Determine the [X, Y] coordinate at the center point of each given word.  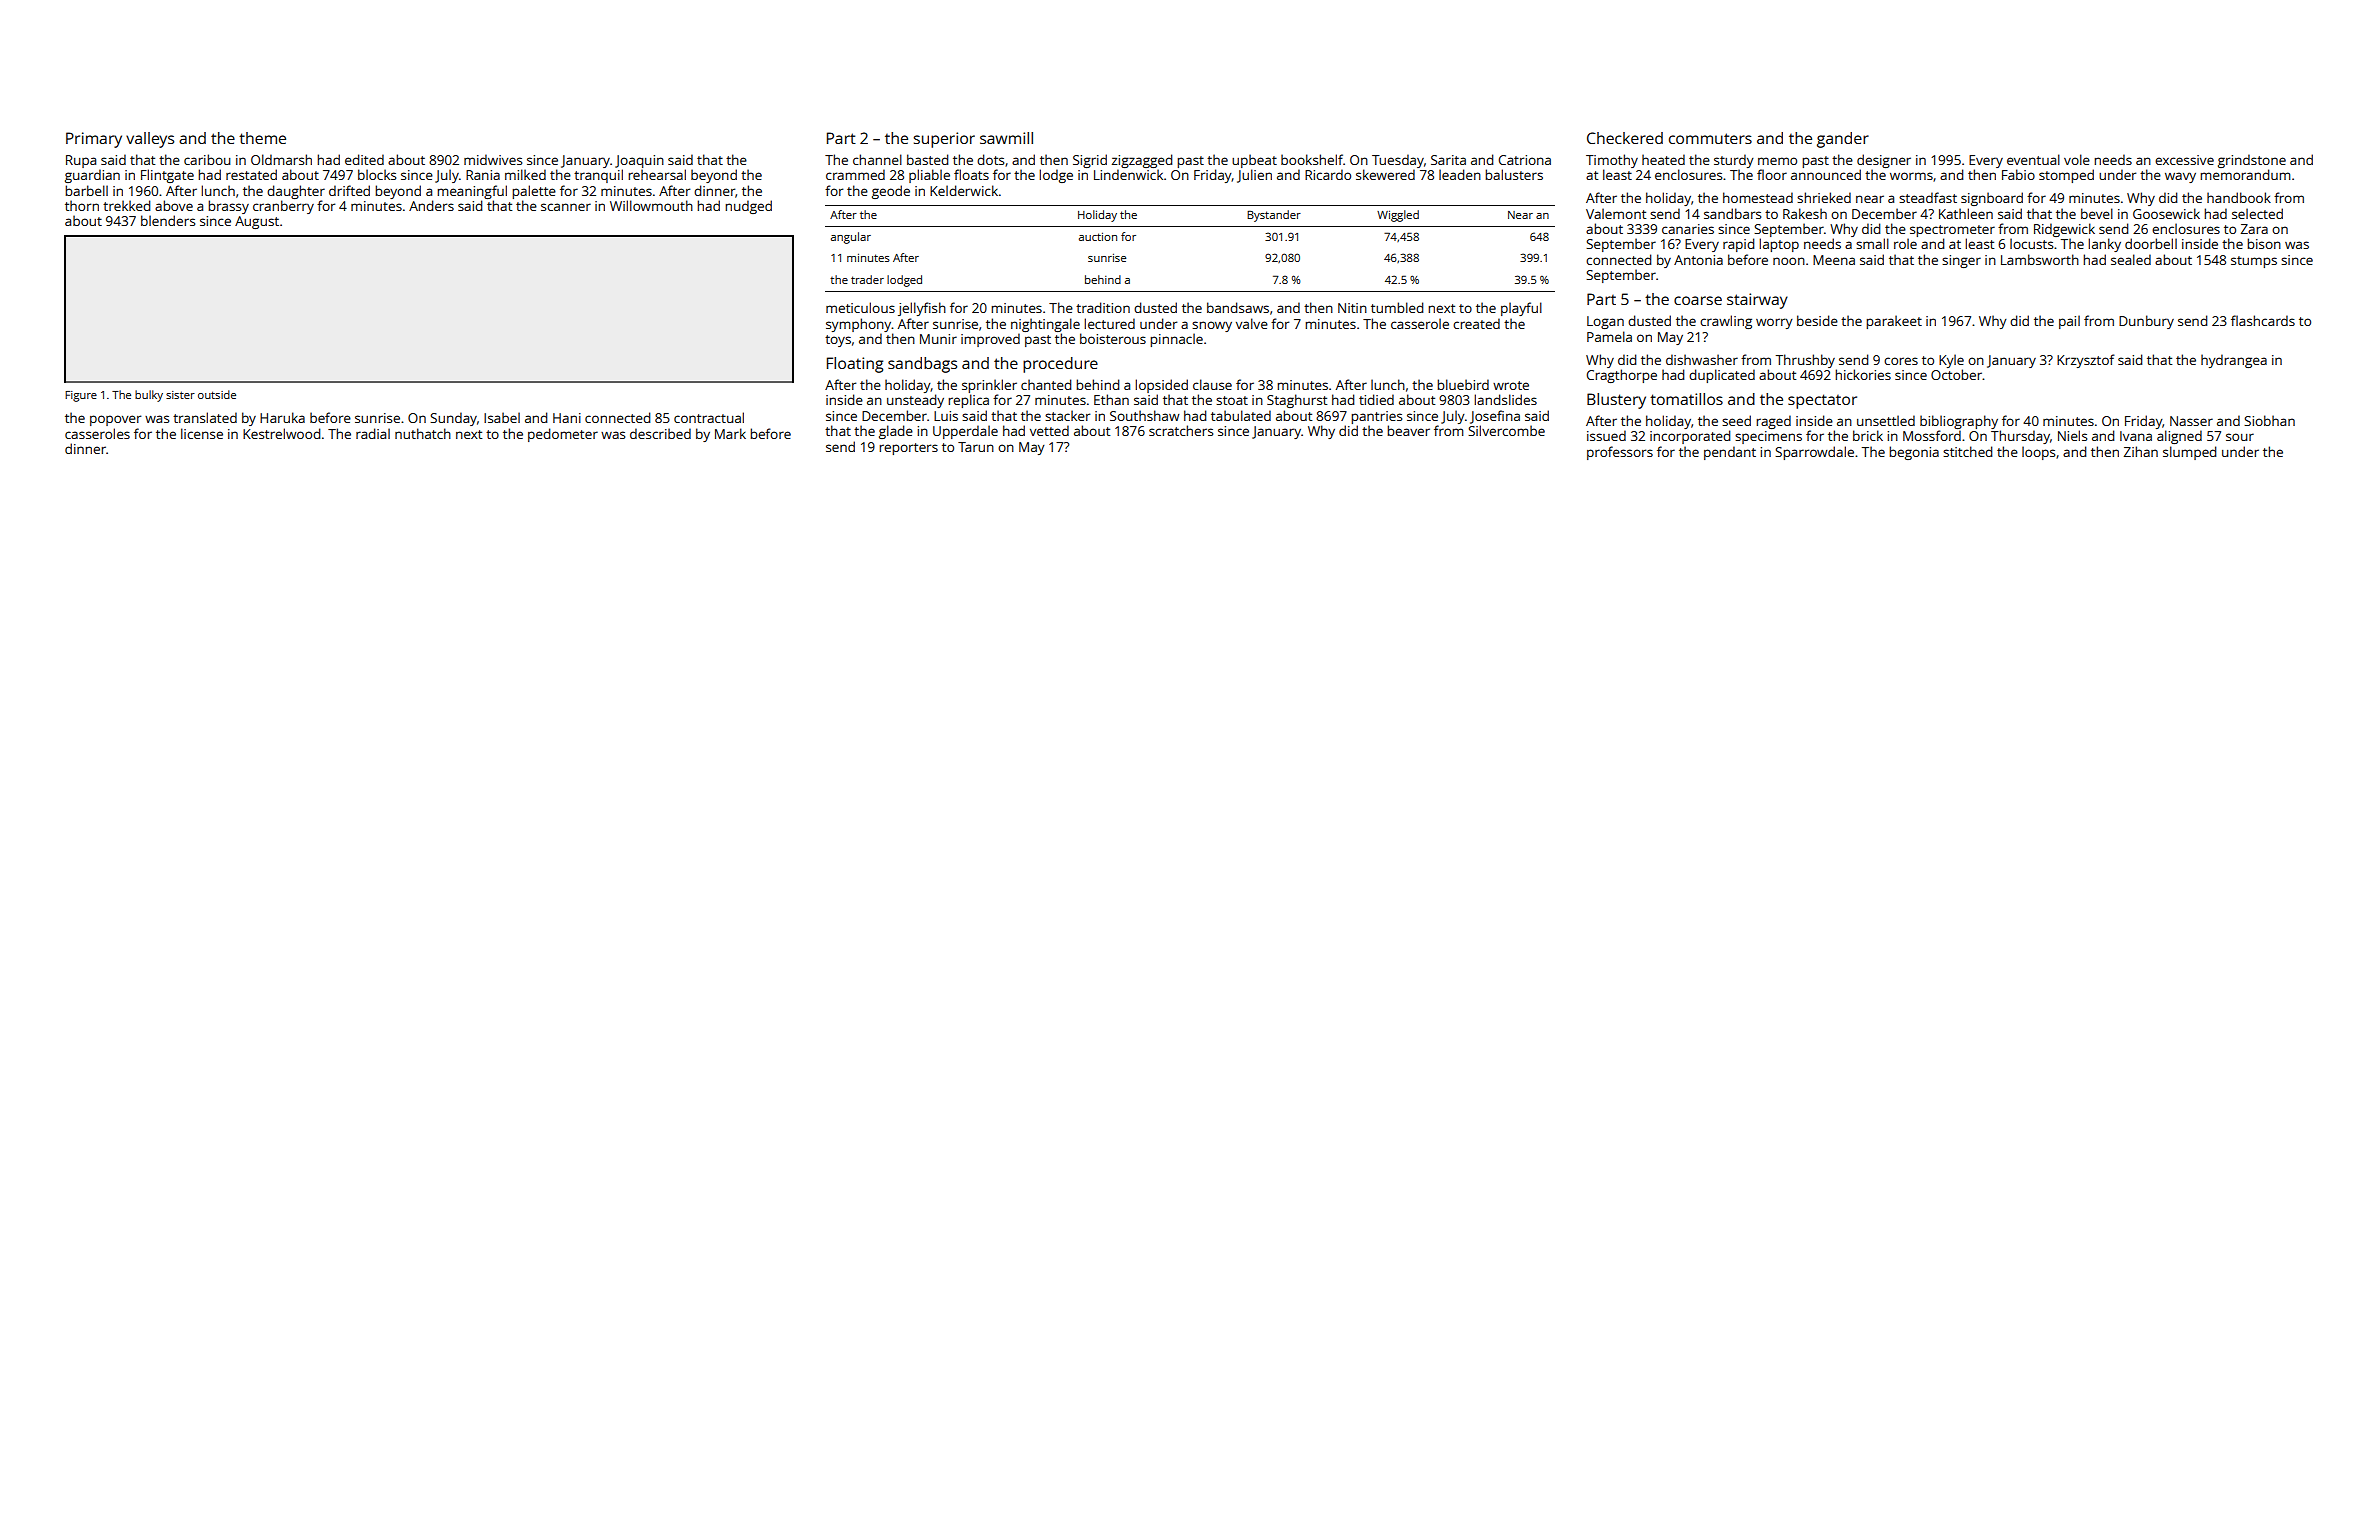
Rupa [81, 161]
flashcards [2263, 320]
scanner [566, 207]
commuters [1710, 138]
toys [838, 341]
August [257, 222]
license [202, 433]
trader [867, 279]
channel [877, 159]
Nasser [2191, 421]
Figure [81, 396]
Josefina [1495, 417]
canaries [1688, 229]
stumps [2254, 262]
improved [990, 340]
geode [891, 192]
